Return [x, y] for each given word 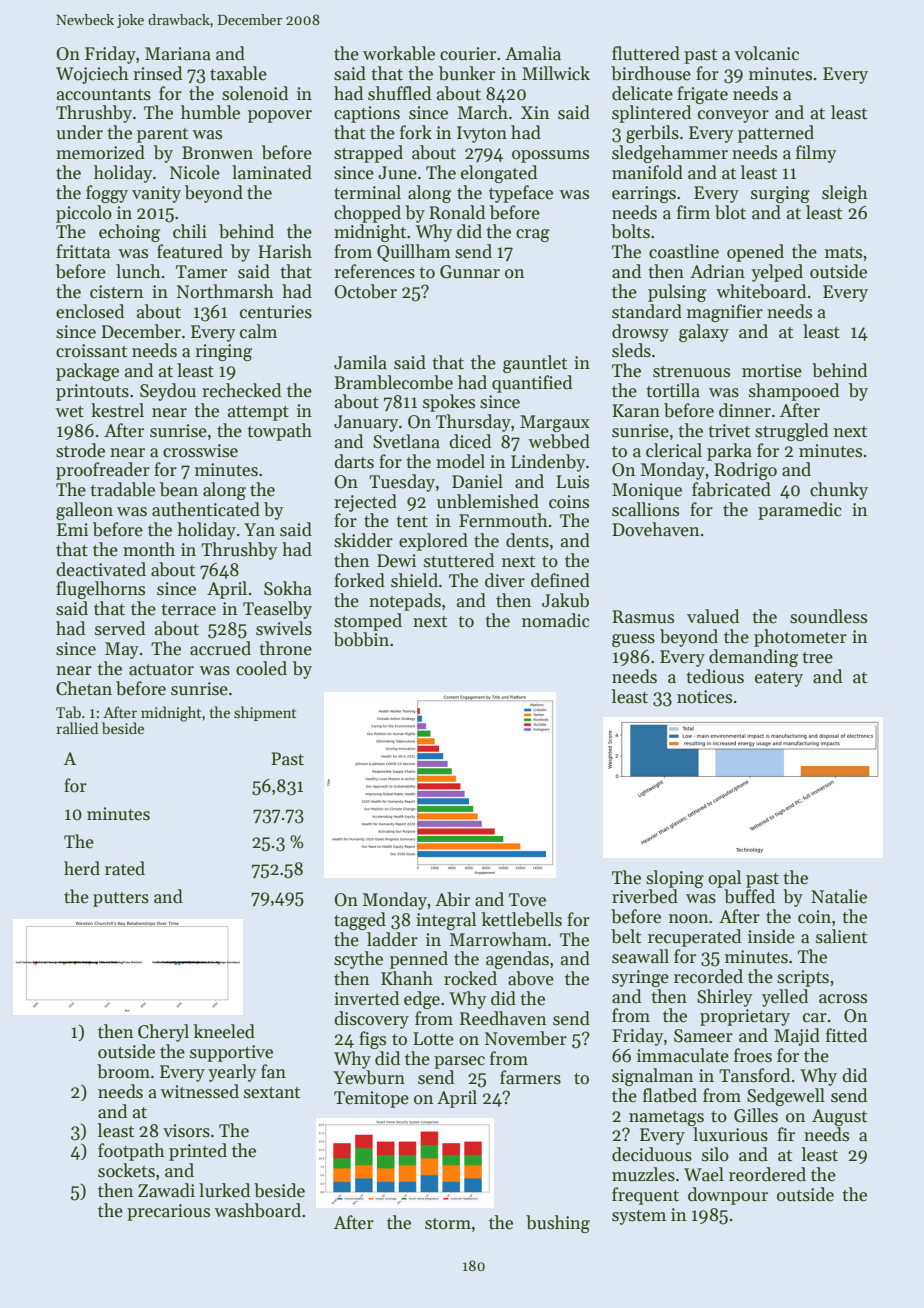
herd [82, 868]
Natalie [839, 896]
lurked [224, 1190]
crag [533, 235]
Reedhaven [503, 1018]
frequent [645, 1196]
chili [190, 231]
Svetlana [406, 441]
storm [448, 1224]
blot [730, 212]
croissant [91, 351]
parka [729, 452]
